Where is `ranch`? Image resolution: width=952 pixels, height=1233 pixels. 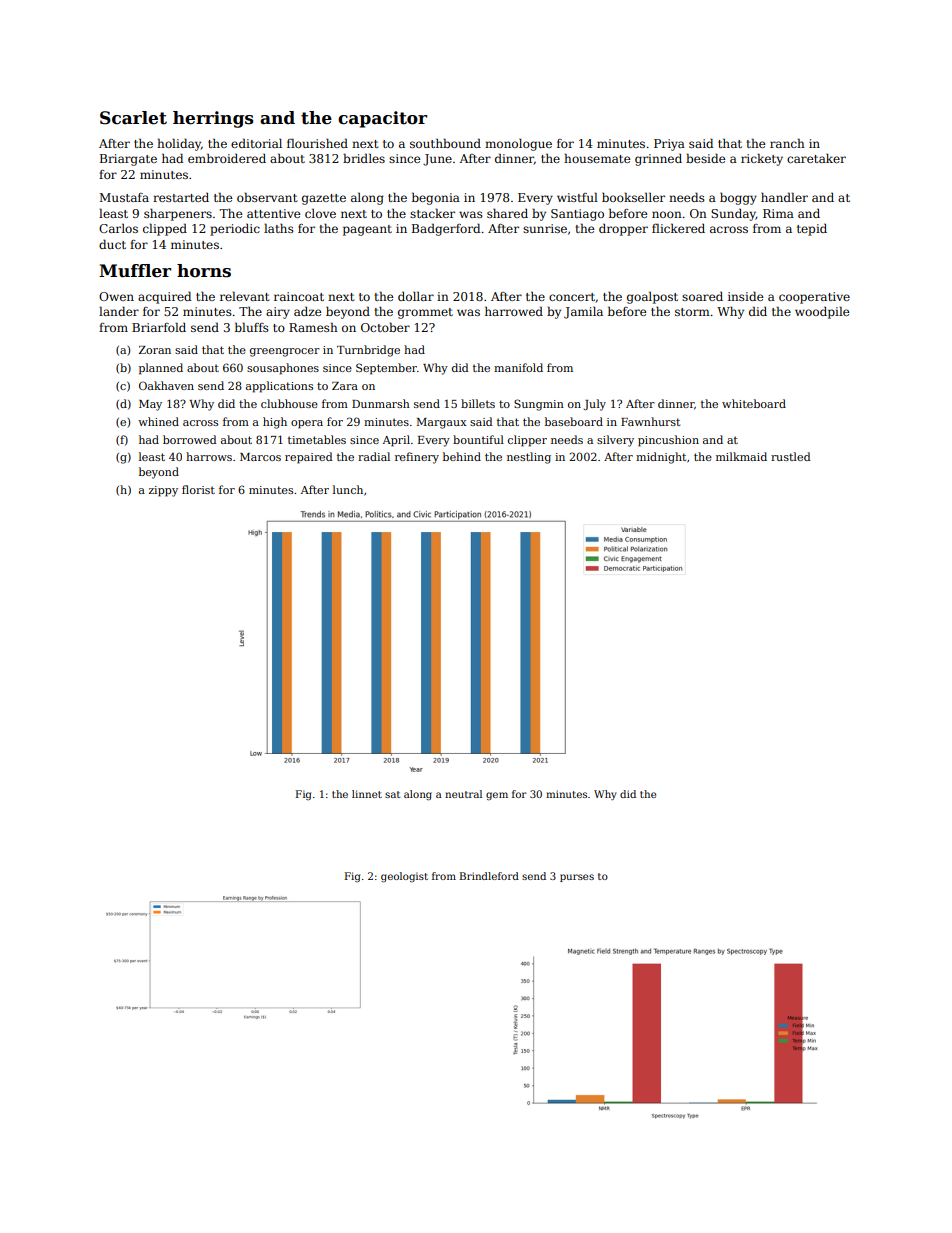 ranch is located at coordinates (787, 143).
